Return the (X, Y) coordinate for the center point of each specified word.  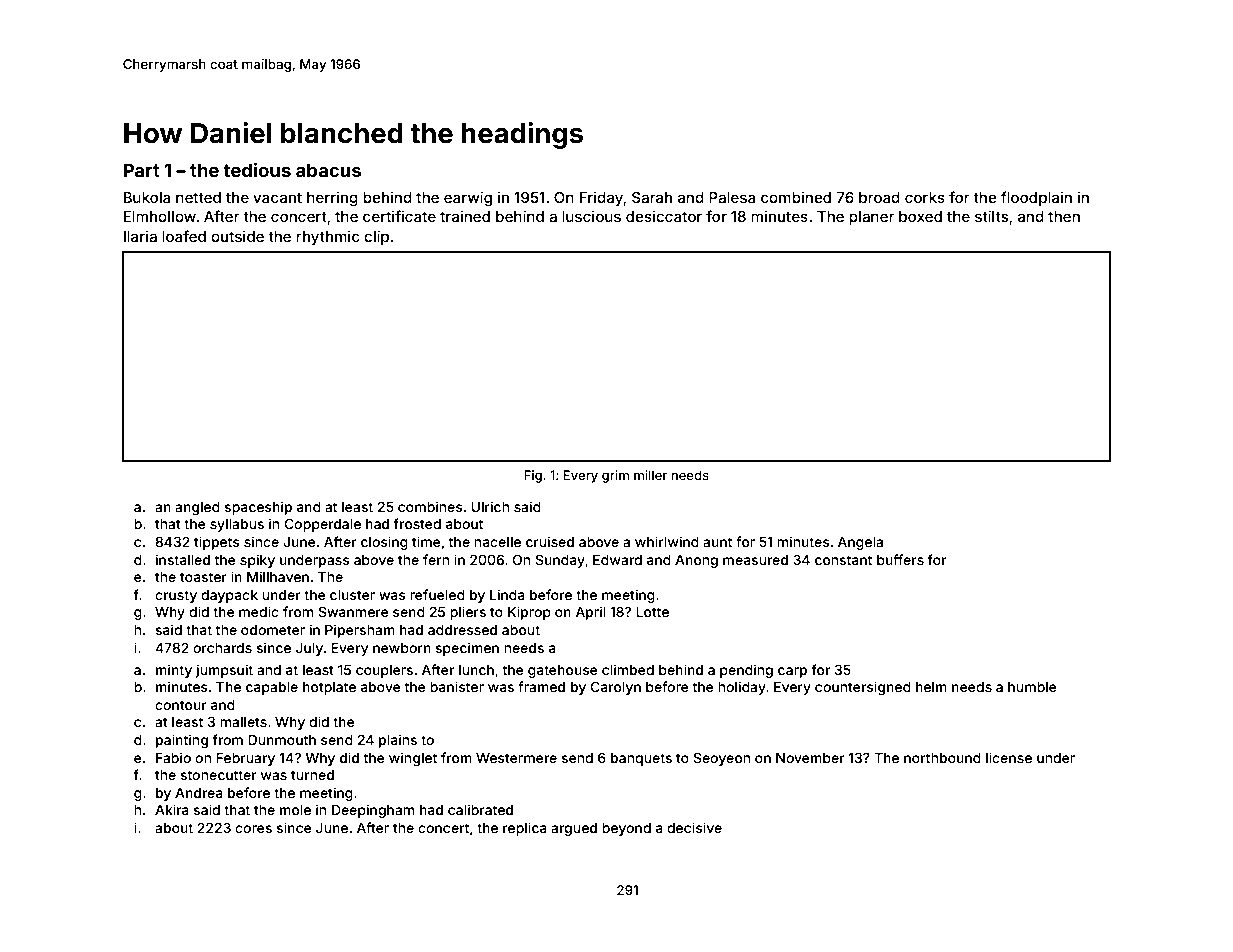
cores (253, 829)
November (810, 758)
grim (615, 476)
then (1064, 216)
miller (650, 475)
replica (525, 829)
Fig (533, 476)
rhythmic (328, 237)
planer (872, 218)
